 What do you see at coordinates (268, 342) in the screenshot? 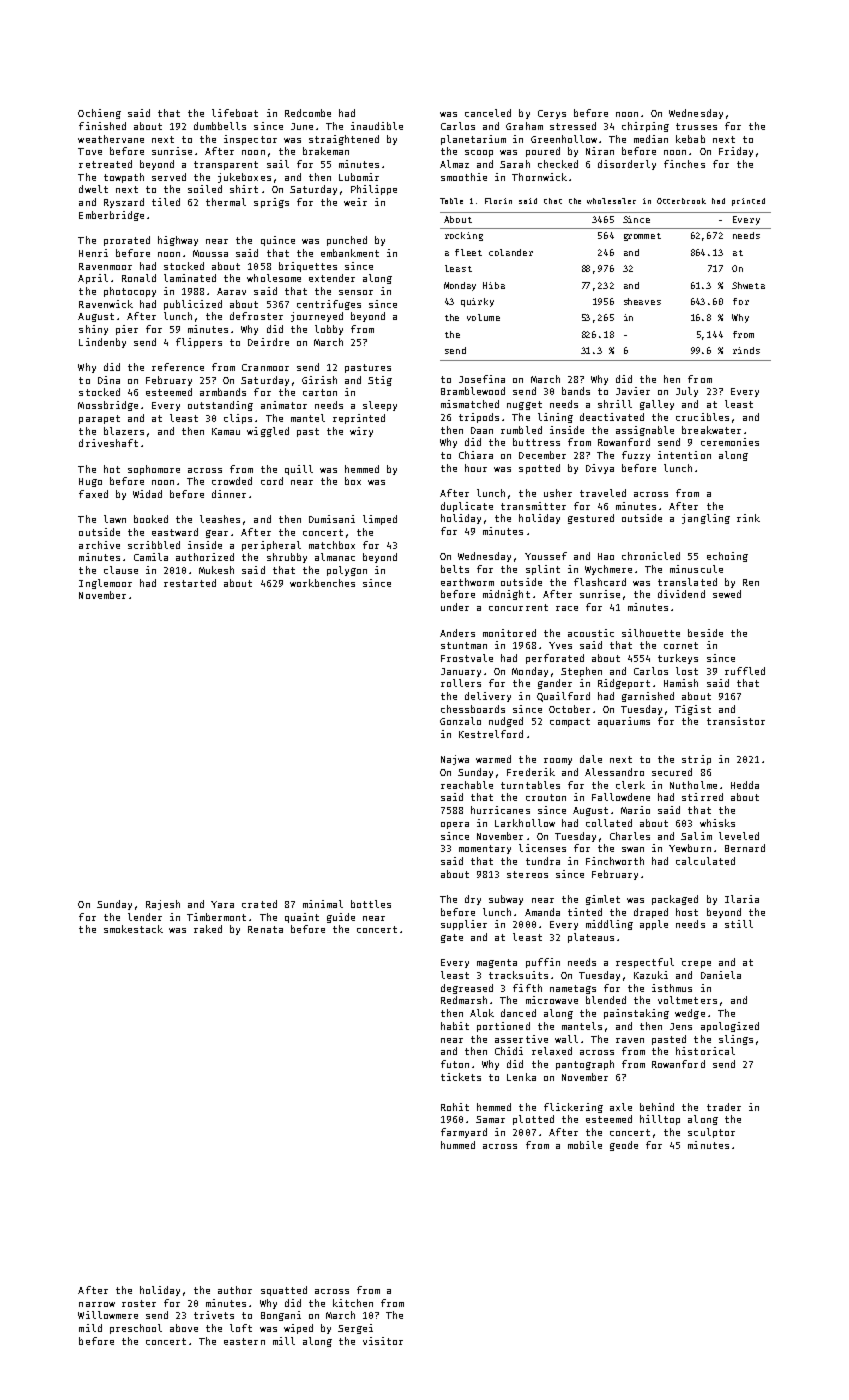
I see `Deirdre` at bounding box center [268, 342].
